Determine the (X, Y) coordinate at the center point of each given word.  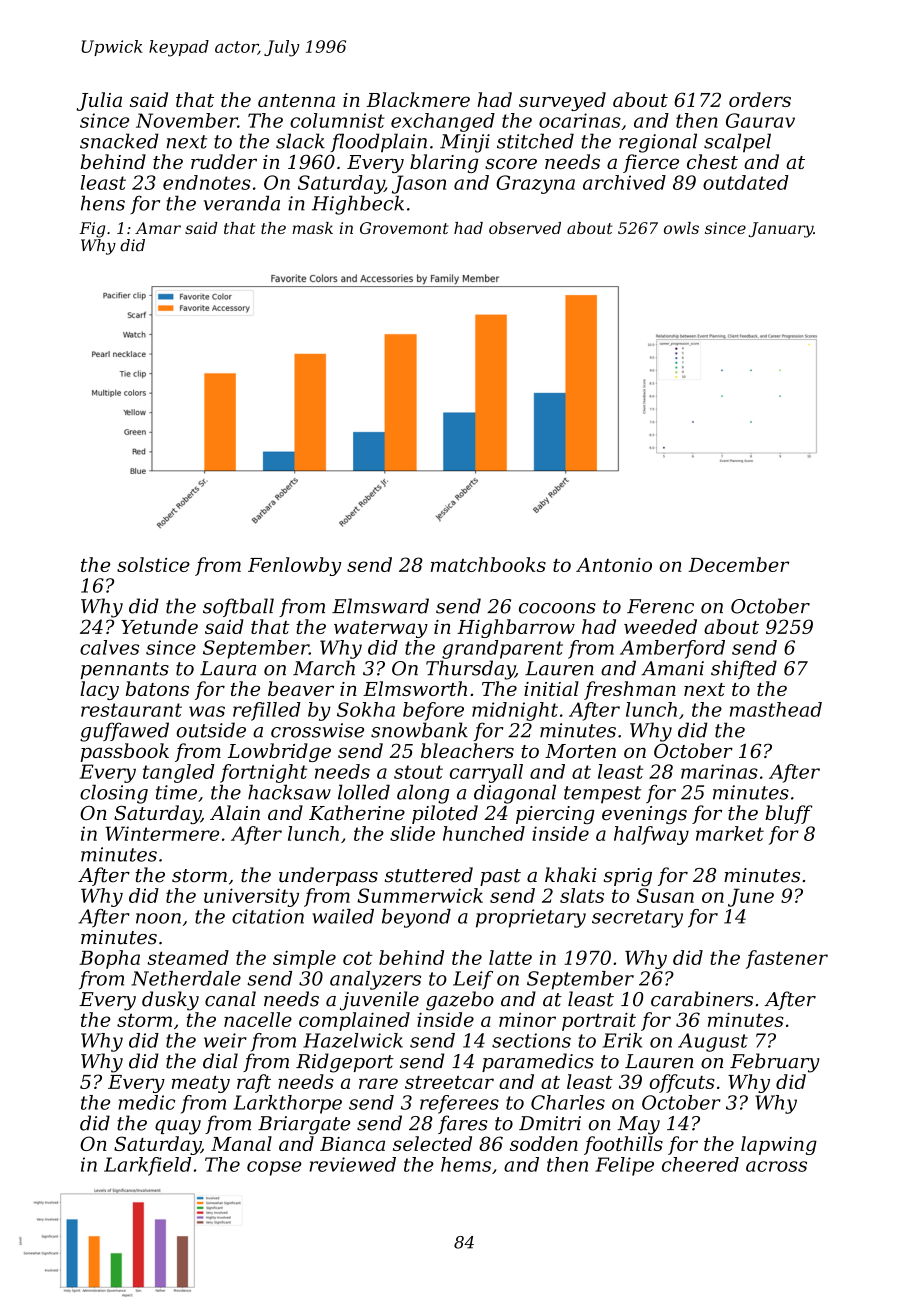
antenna (296, 100)
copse (274, 1168)
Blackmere (418, 99)
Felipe (624, 1166)
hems (466, 1164)
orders (760, 99)
